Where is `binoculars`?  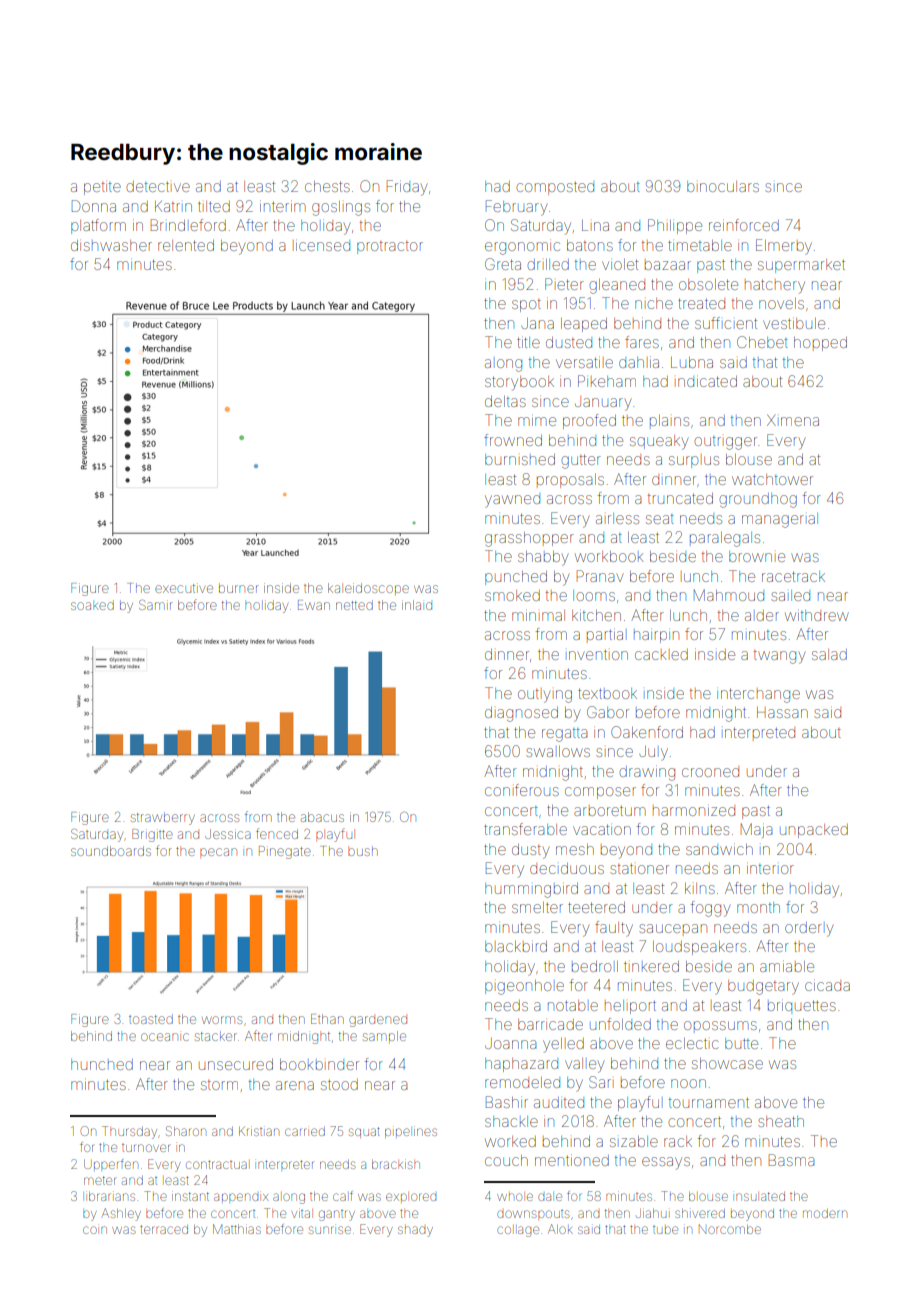
binoculars is located at coordinates (723, 186).
